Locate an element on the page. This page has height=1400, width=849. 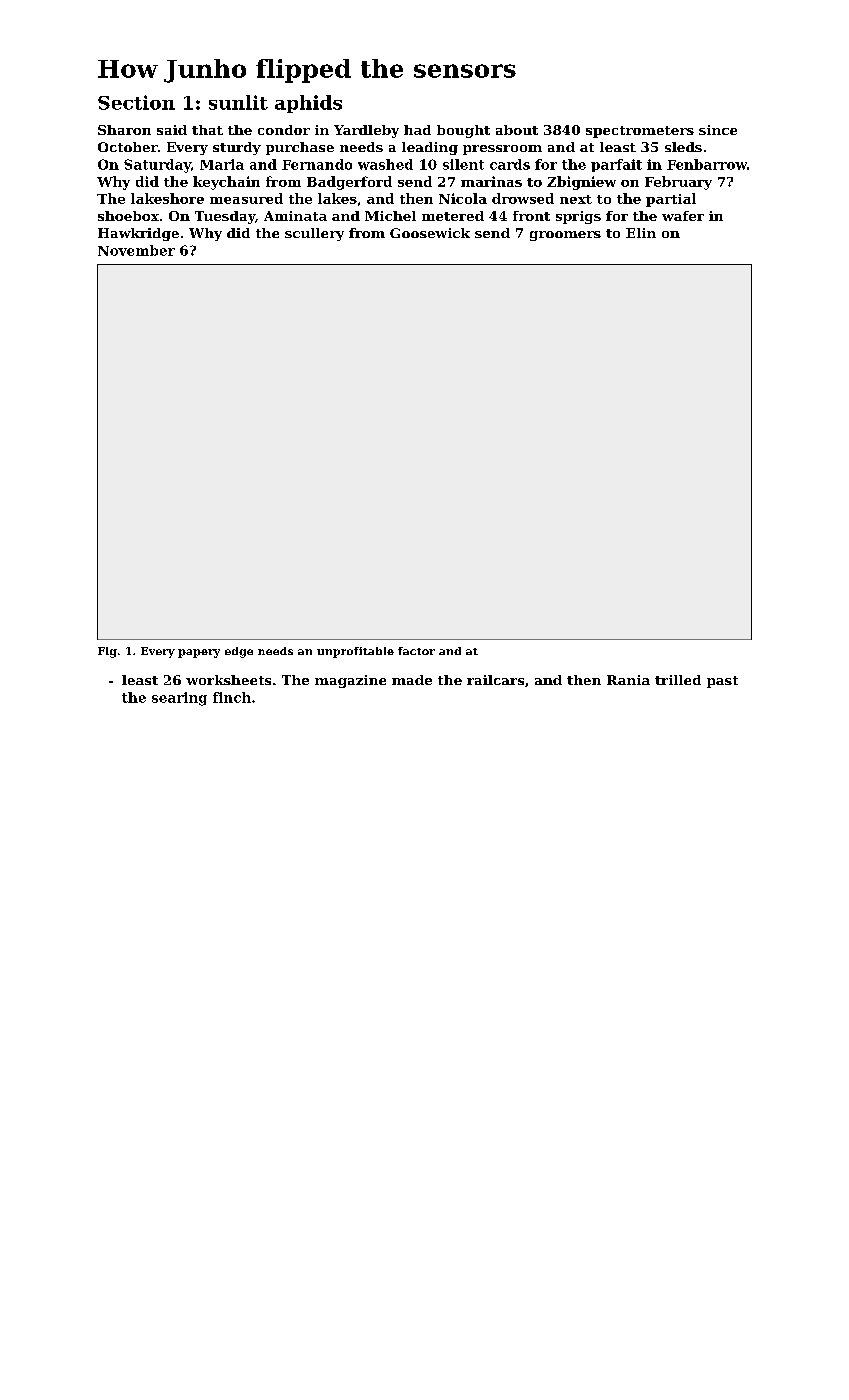
papery is located at coordinates (199, 653).
